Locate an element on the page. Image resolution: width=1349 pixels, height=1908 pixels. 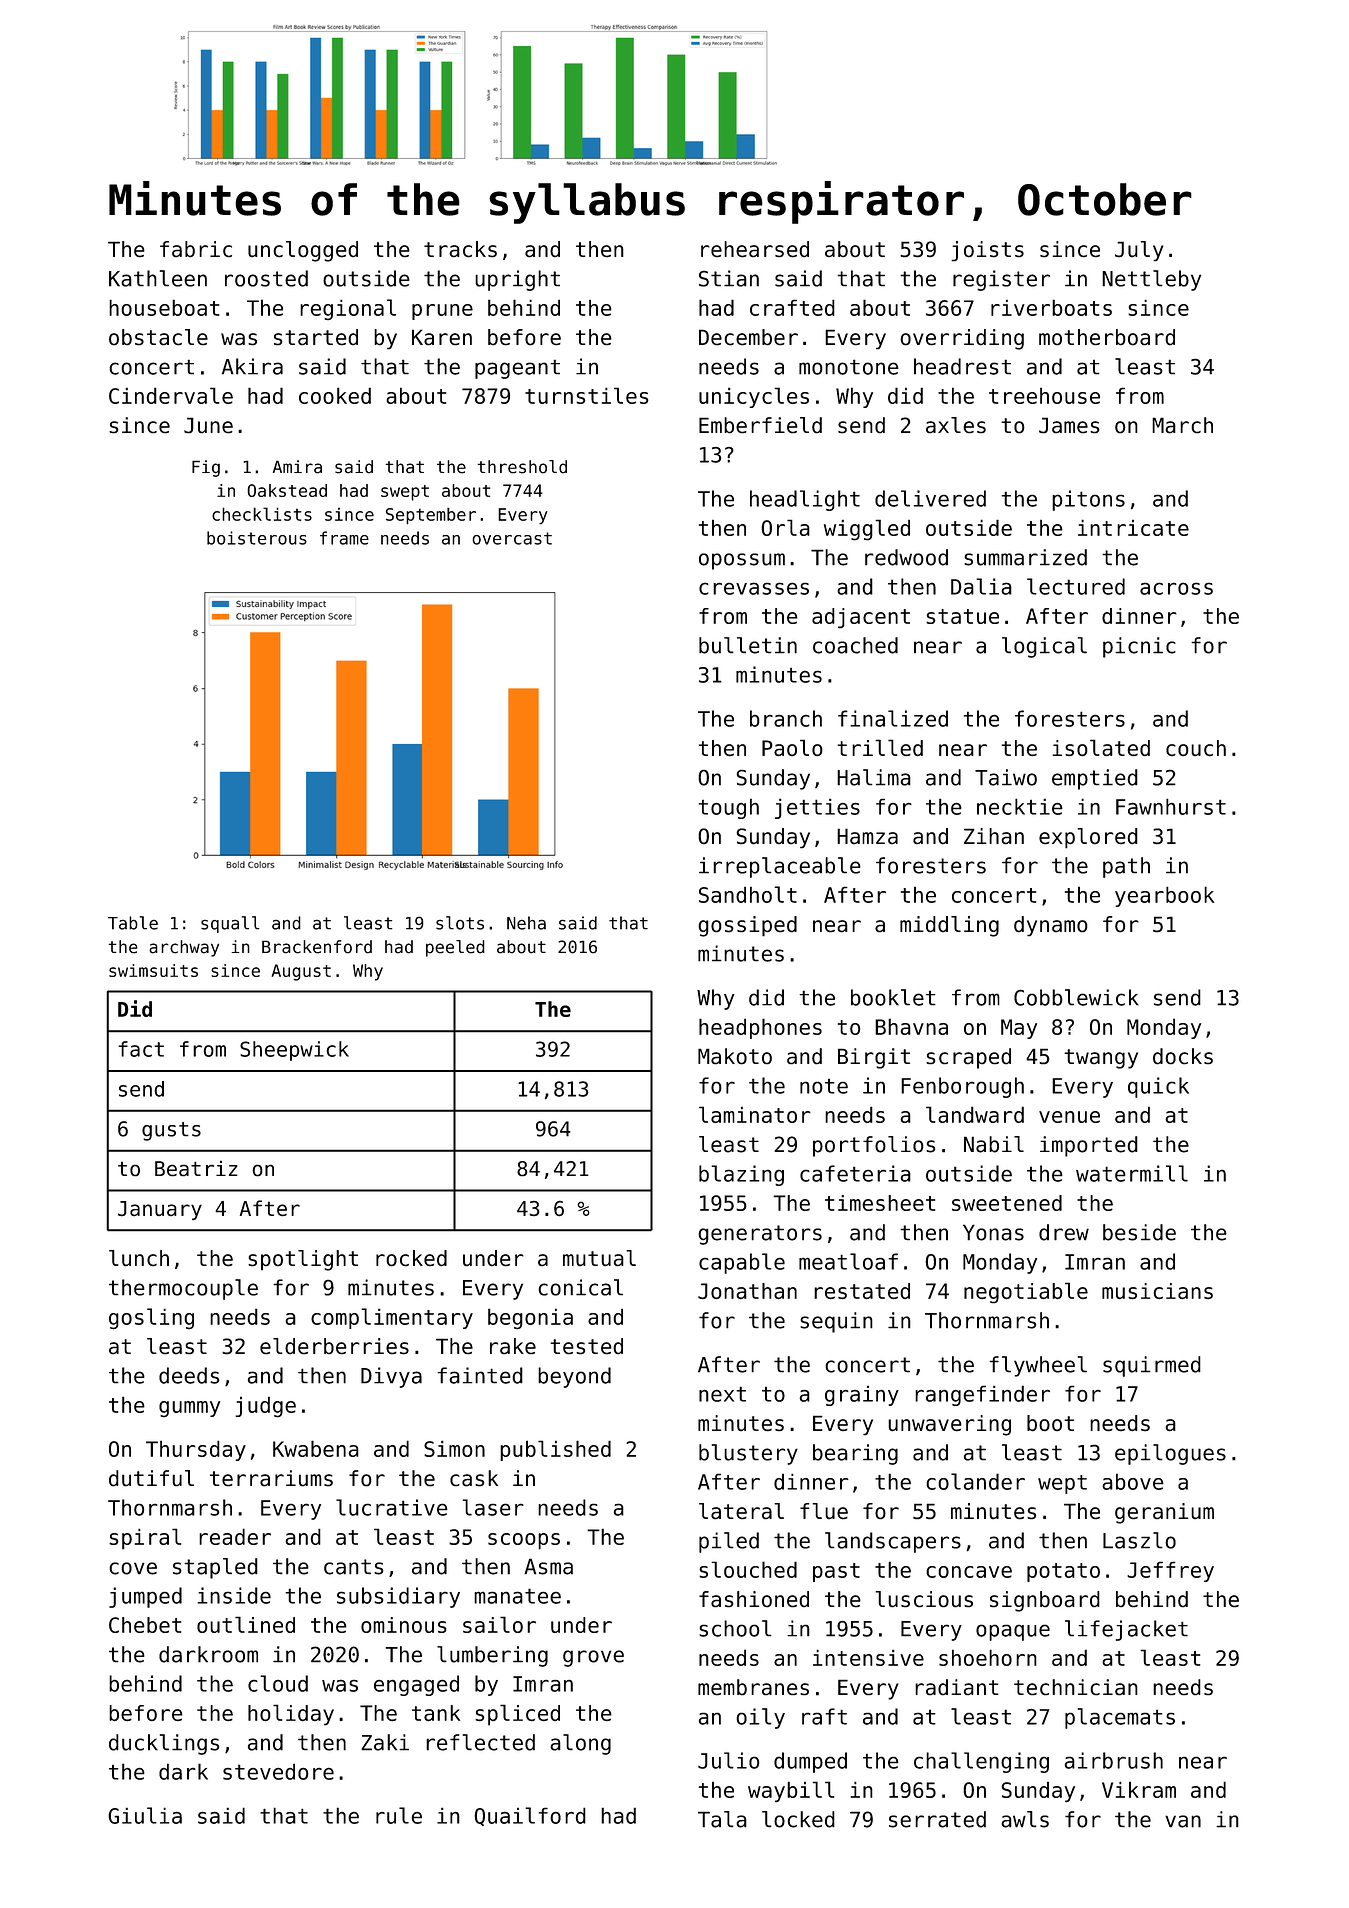
Makoto is located at coordinates (735, 1056).
